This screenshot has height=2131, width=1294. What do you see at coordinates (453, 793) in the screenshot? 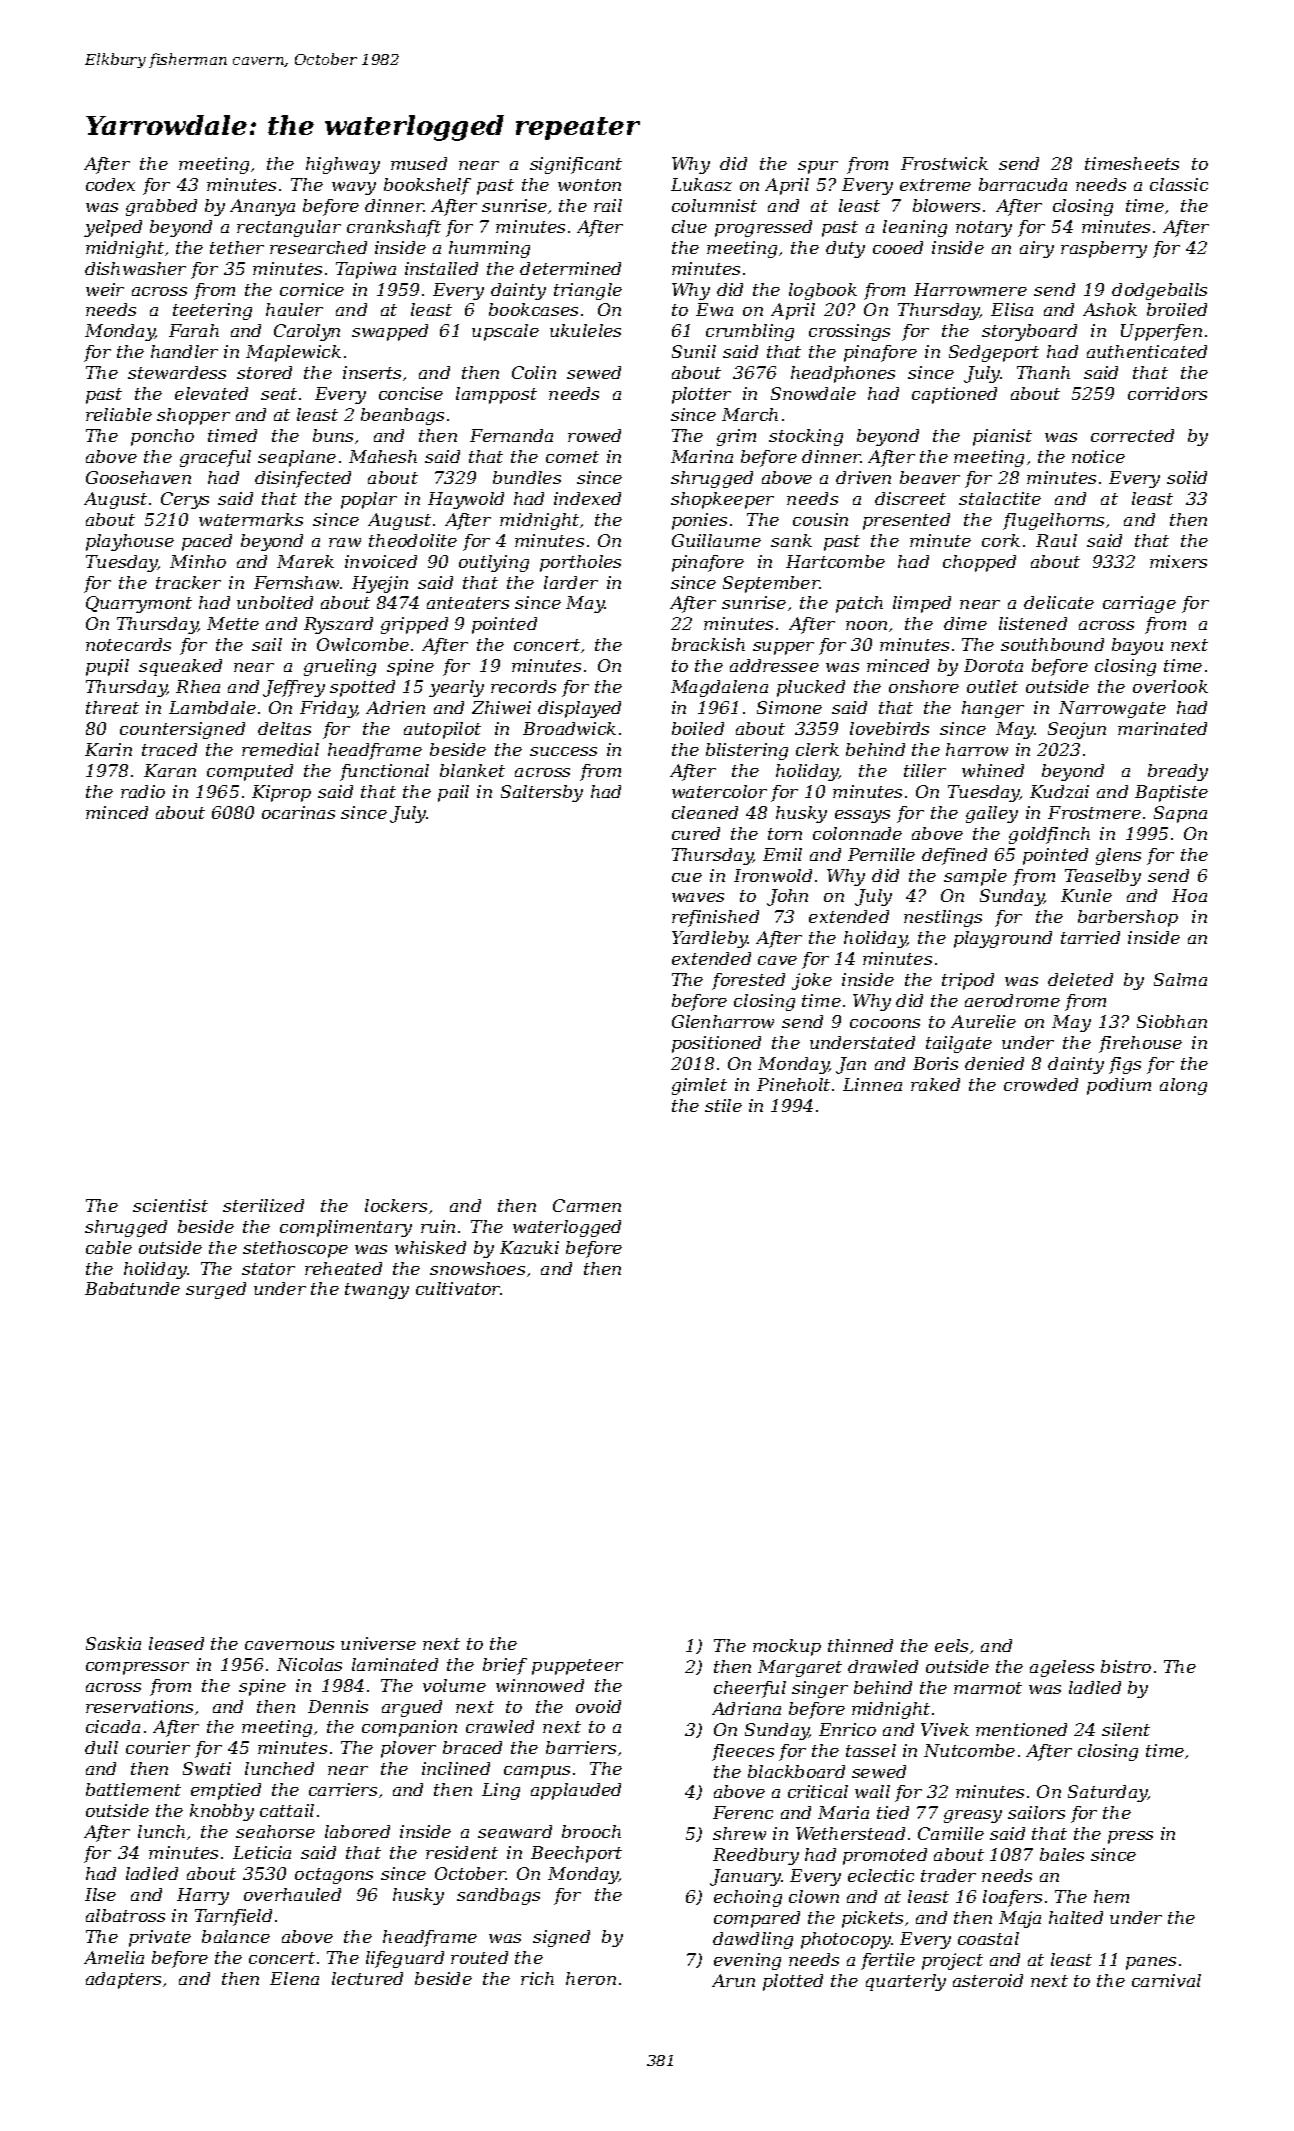
I see `pail` at bounding box center [453, 793].
